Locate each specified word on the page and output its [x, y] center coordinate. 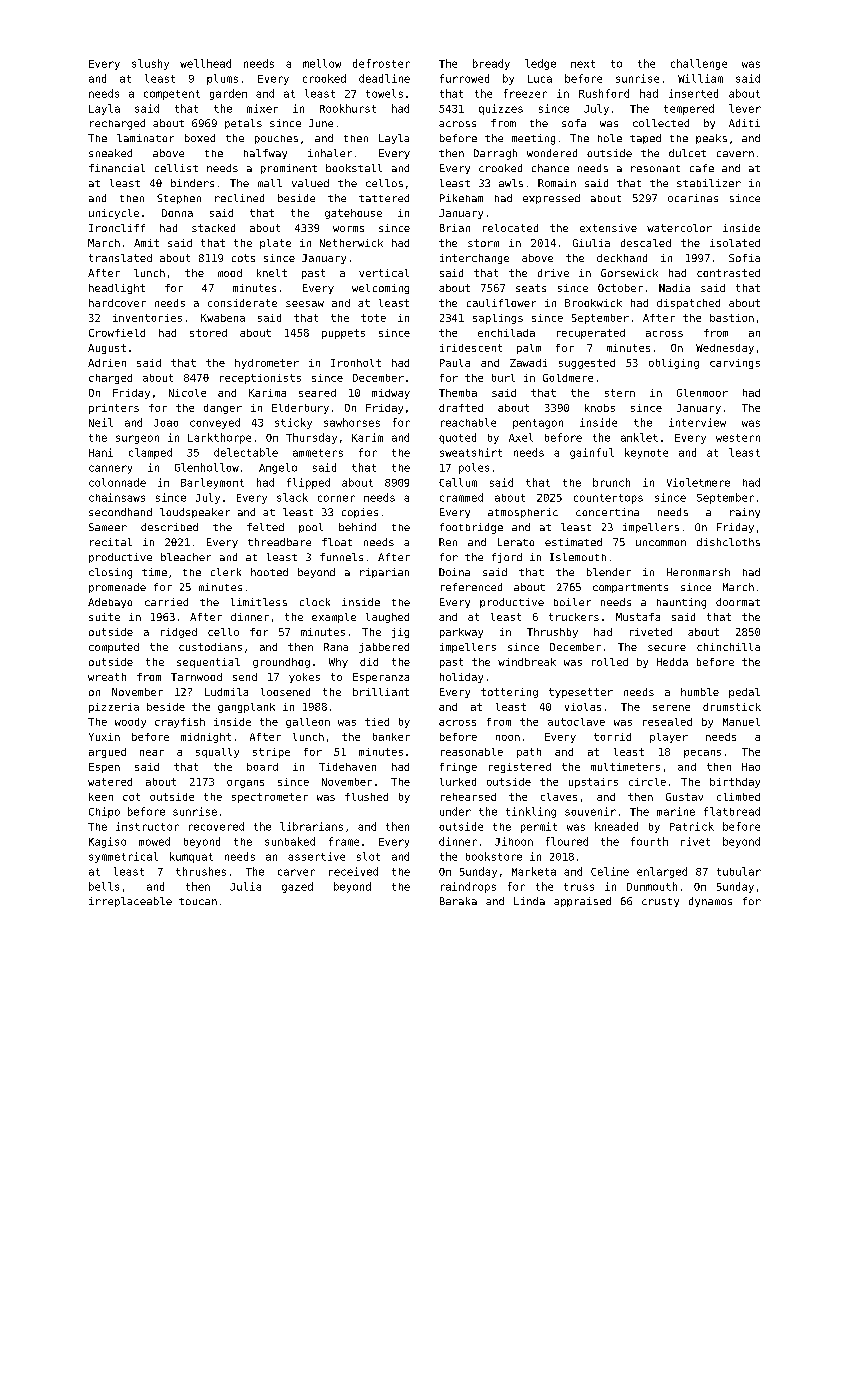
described [169, 527]
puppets [343, 334]
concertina [607, 512]
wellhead [205, 63]
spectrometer [270, 798]
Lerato [516, 542]
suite [104, 617]
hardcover [117, 303]
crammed [461, 497]
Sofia [744, 258]
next [583, 64]
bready [491, 64]
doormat [738, 602]
